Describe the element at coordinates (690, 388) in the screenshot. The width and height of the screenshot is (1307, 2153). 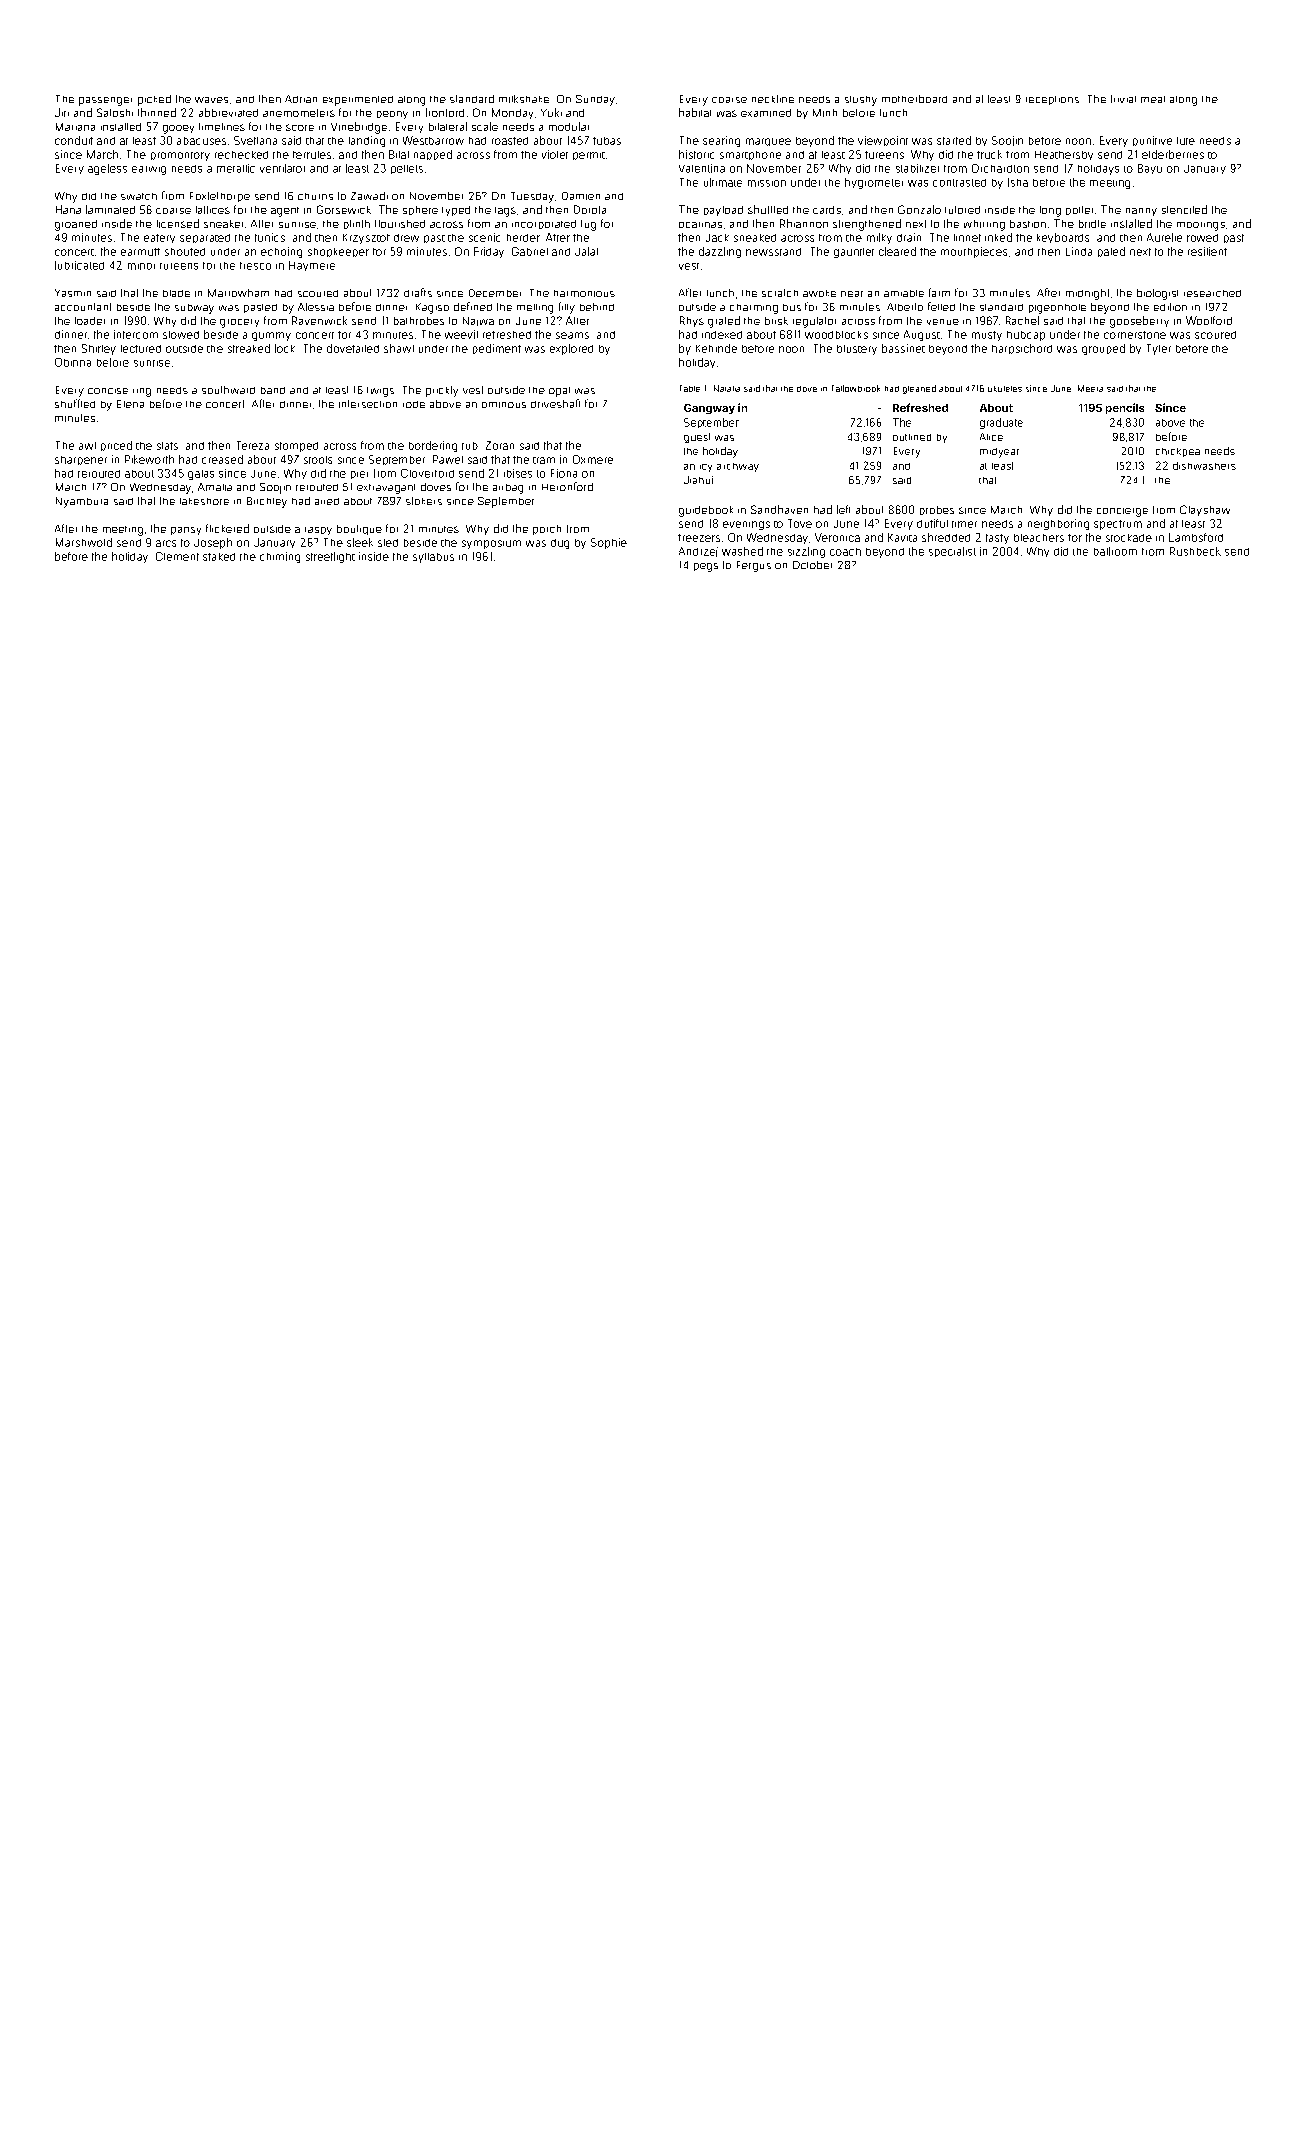
I see `Table` at that location.
